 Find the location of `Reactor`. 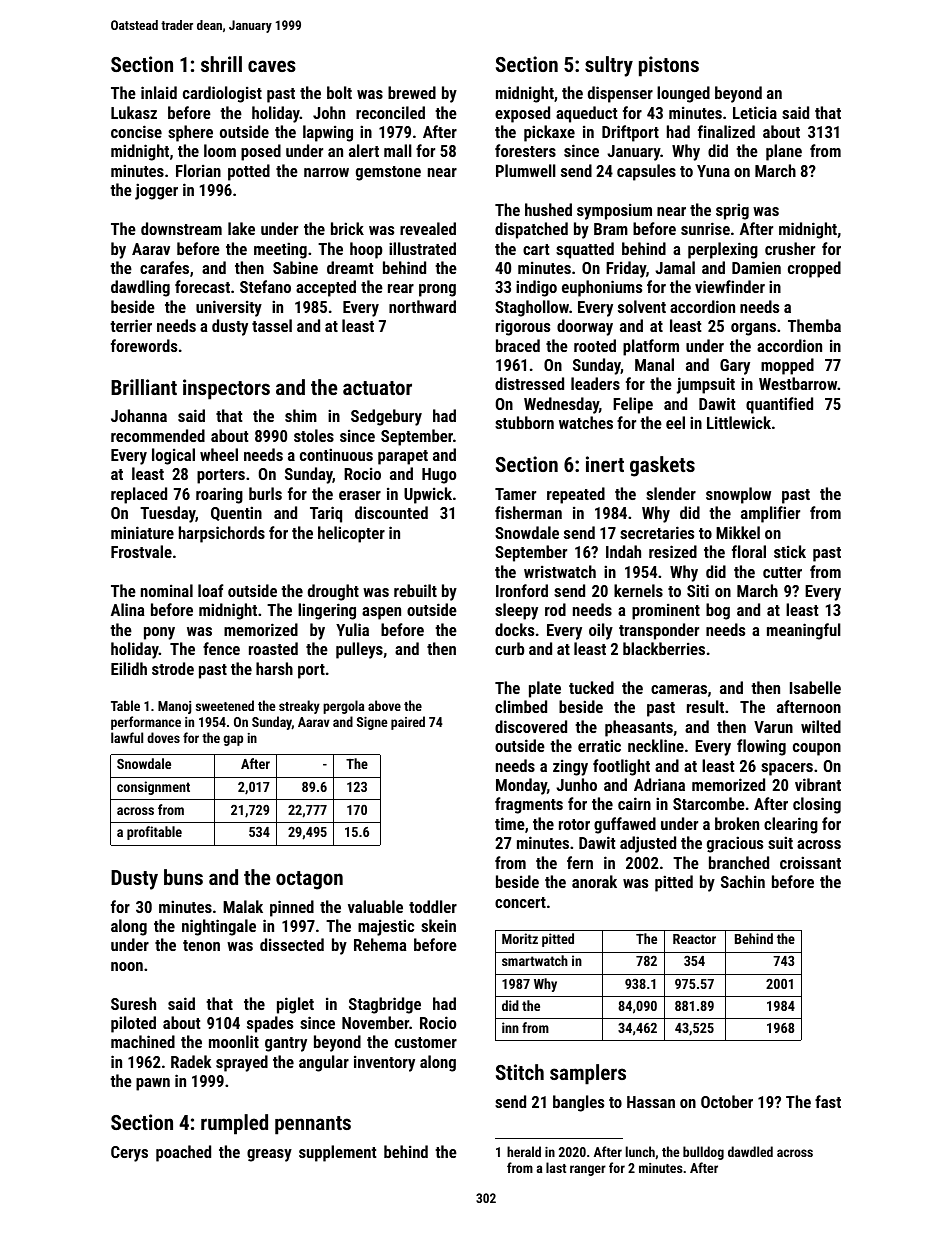

Reactor is located at coordinates (694, 939).
